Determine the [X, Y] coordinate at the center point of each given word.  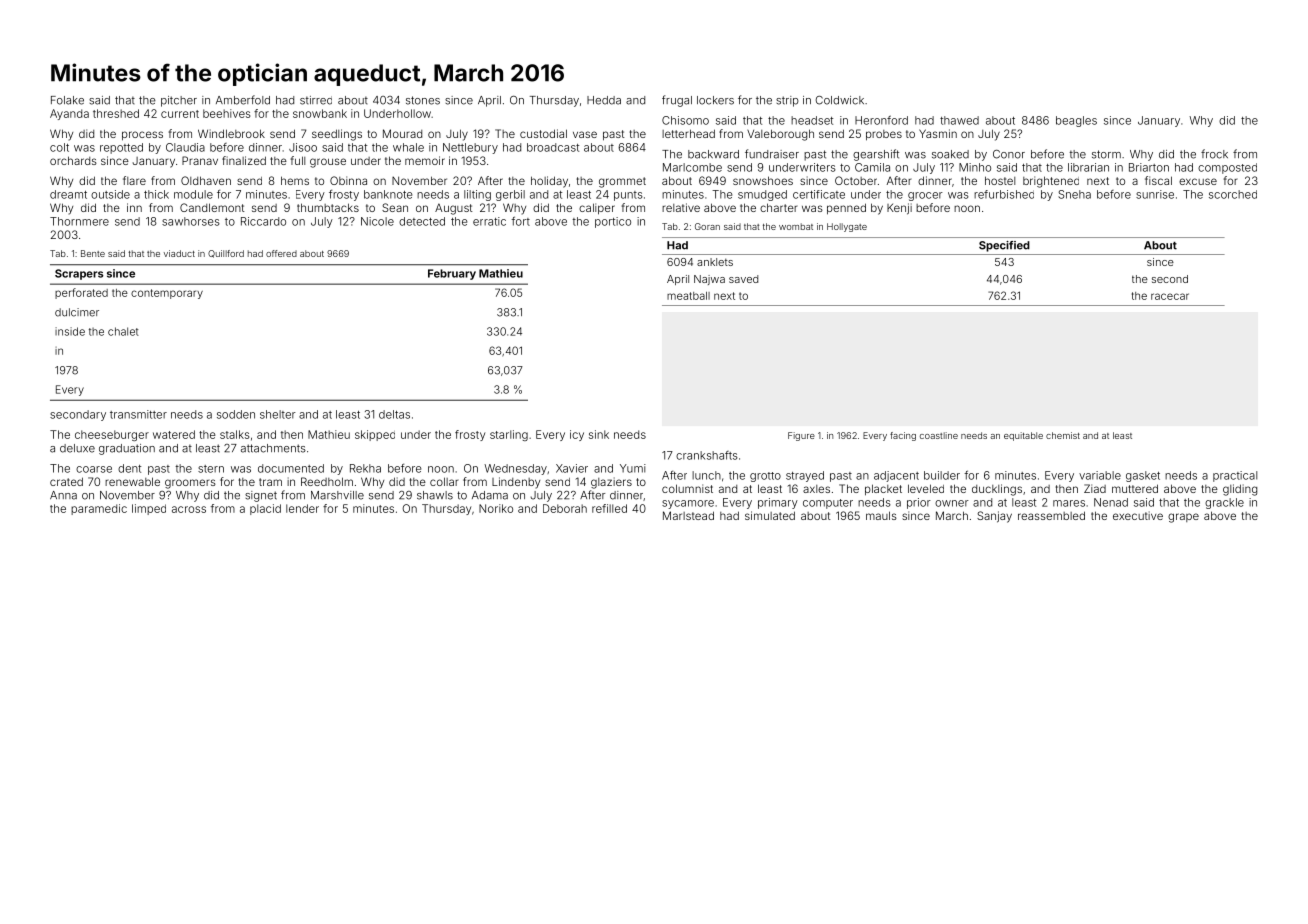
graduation [127, 449]
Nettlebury [470, 148]
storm [1106, 154]
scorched [1233, 194]
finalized [244, 160]
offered [281, 253]
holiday [549, 182]
